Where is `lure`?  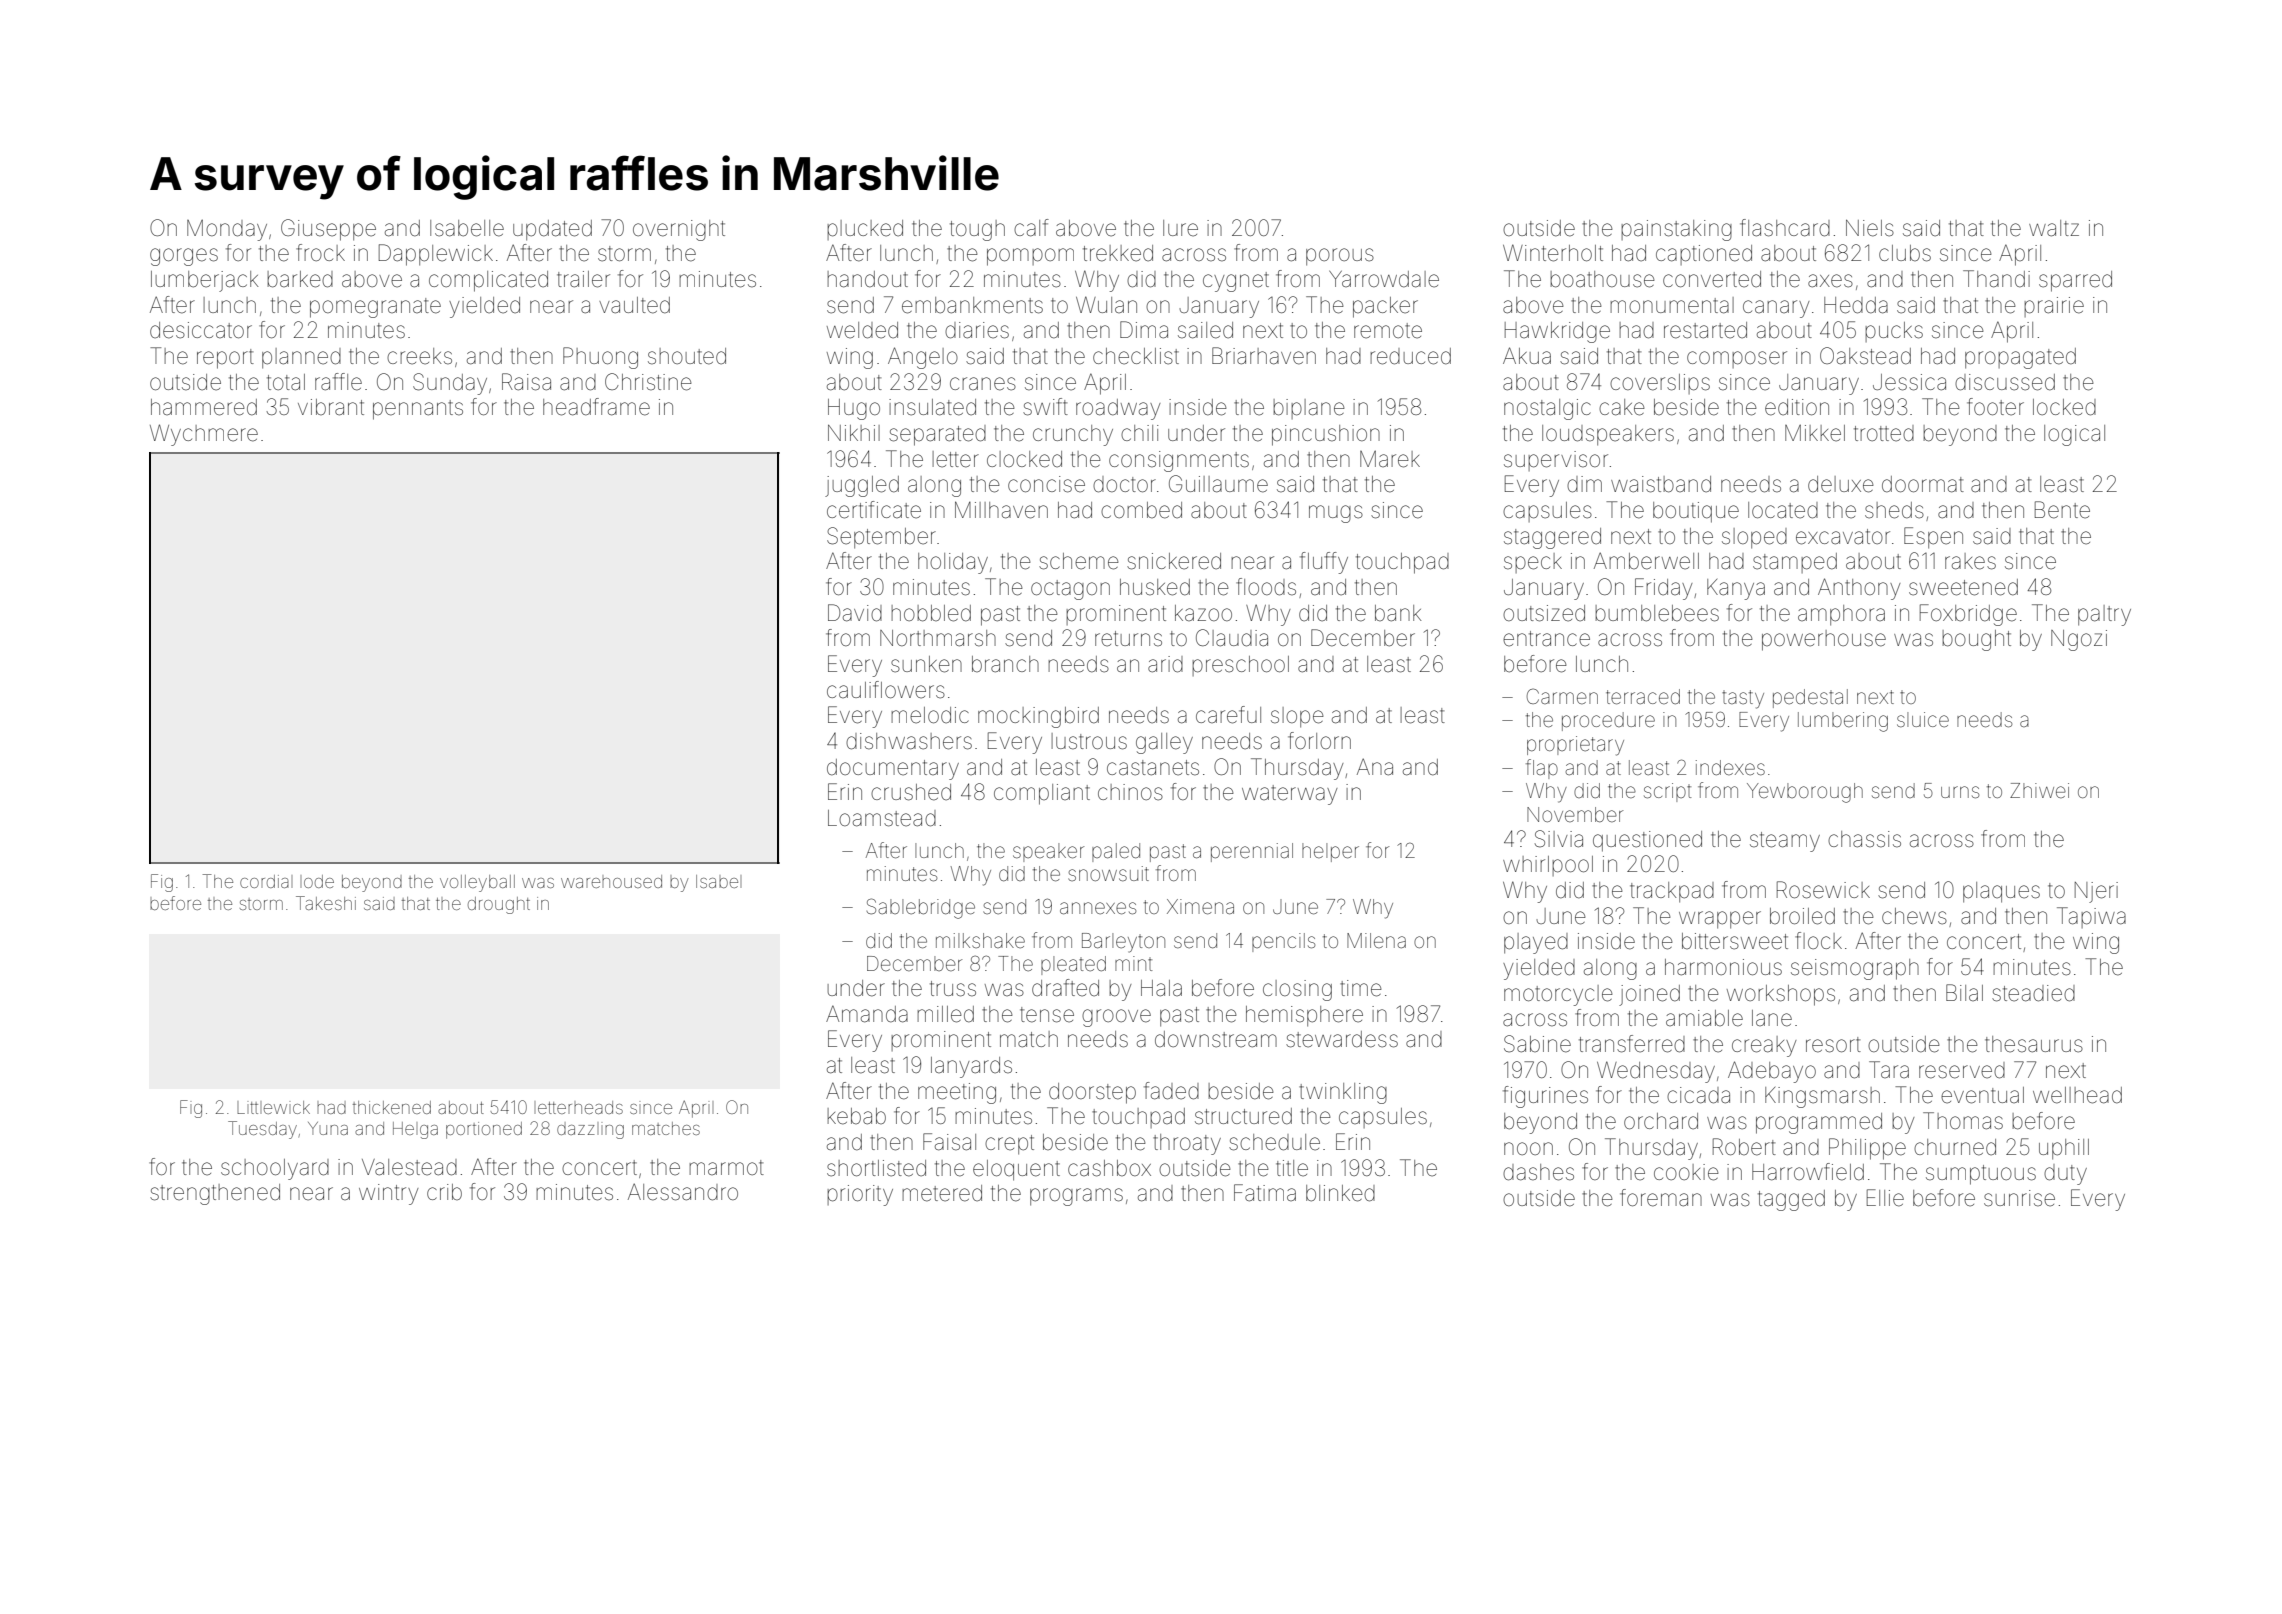 lure is located at coordinates (1180, 228).
